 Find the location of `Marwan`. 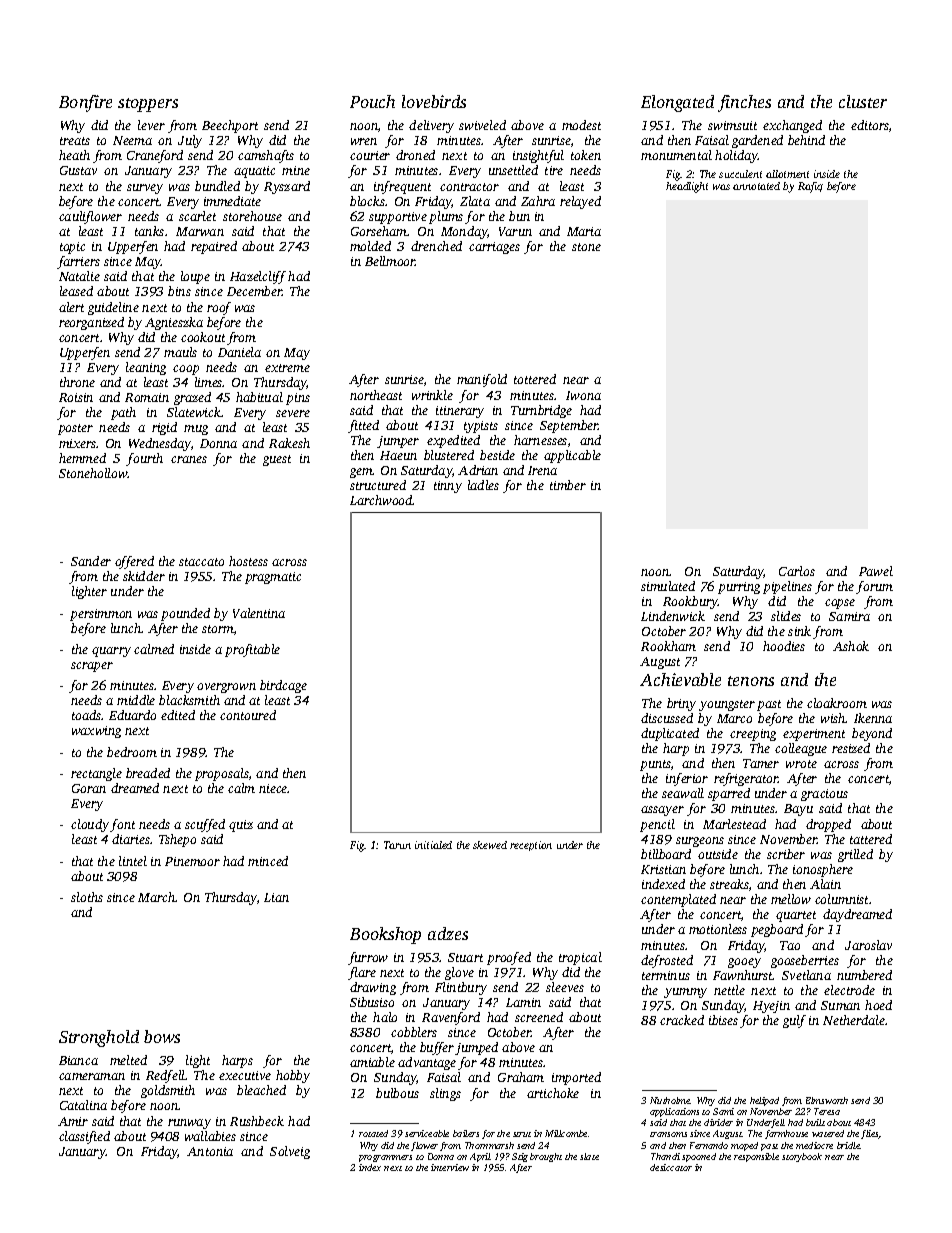

Marwan is located at coordinates (200, 231).
